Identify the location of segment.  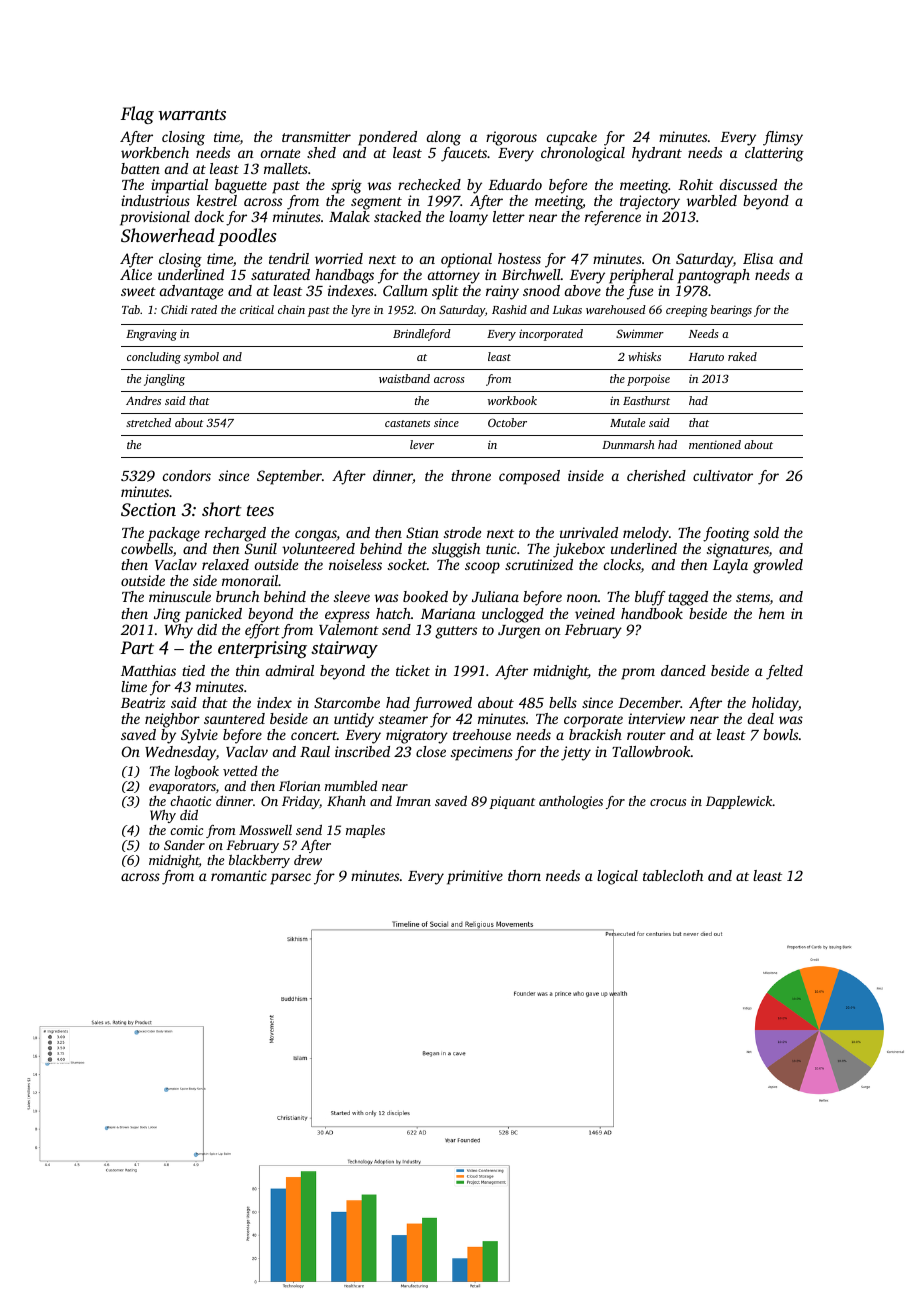
(376, 203).
